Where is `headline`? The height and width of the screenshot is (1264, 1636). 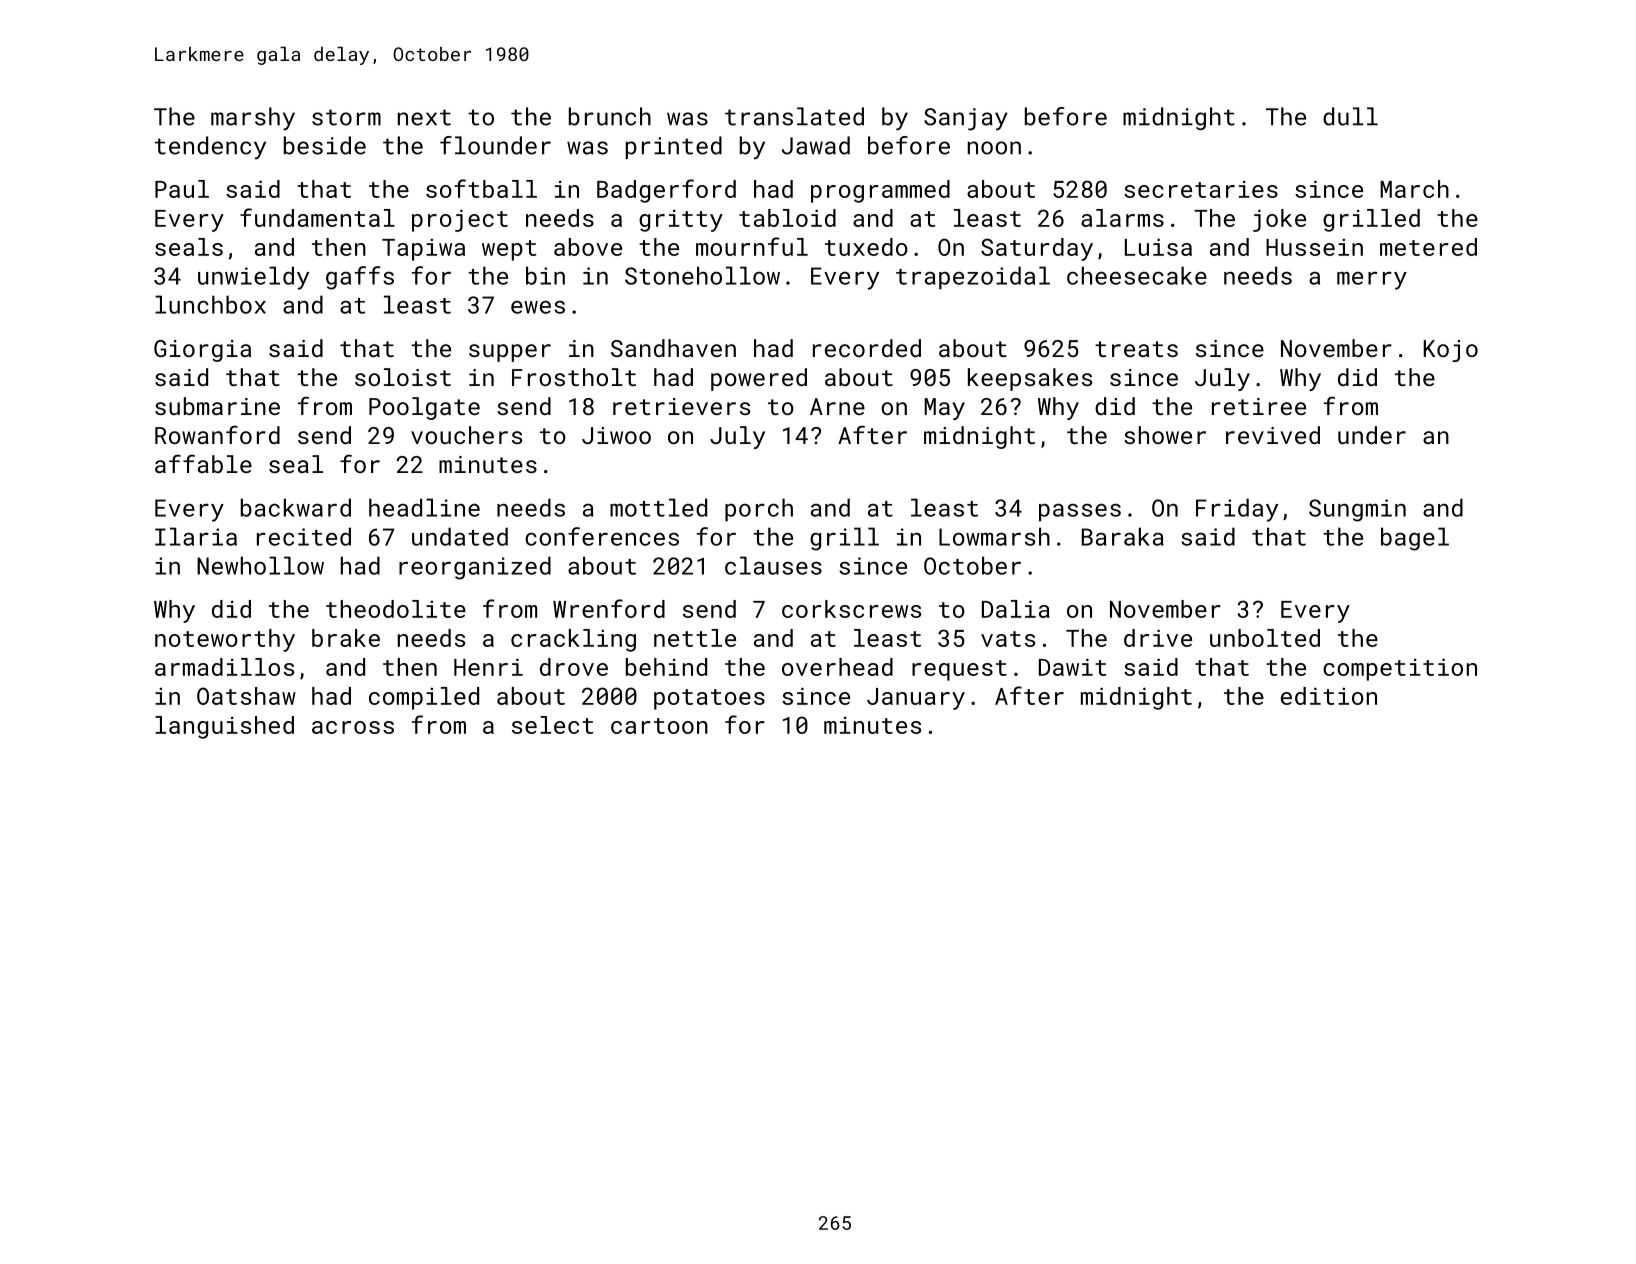
headline is located at coordinates (424, 507).
